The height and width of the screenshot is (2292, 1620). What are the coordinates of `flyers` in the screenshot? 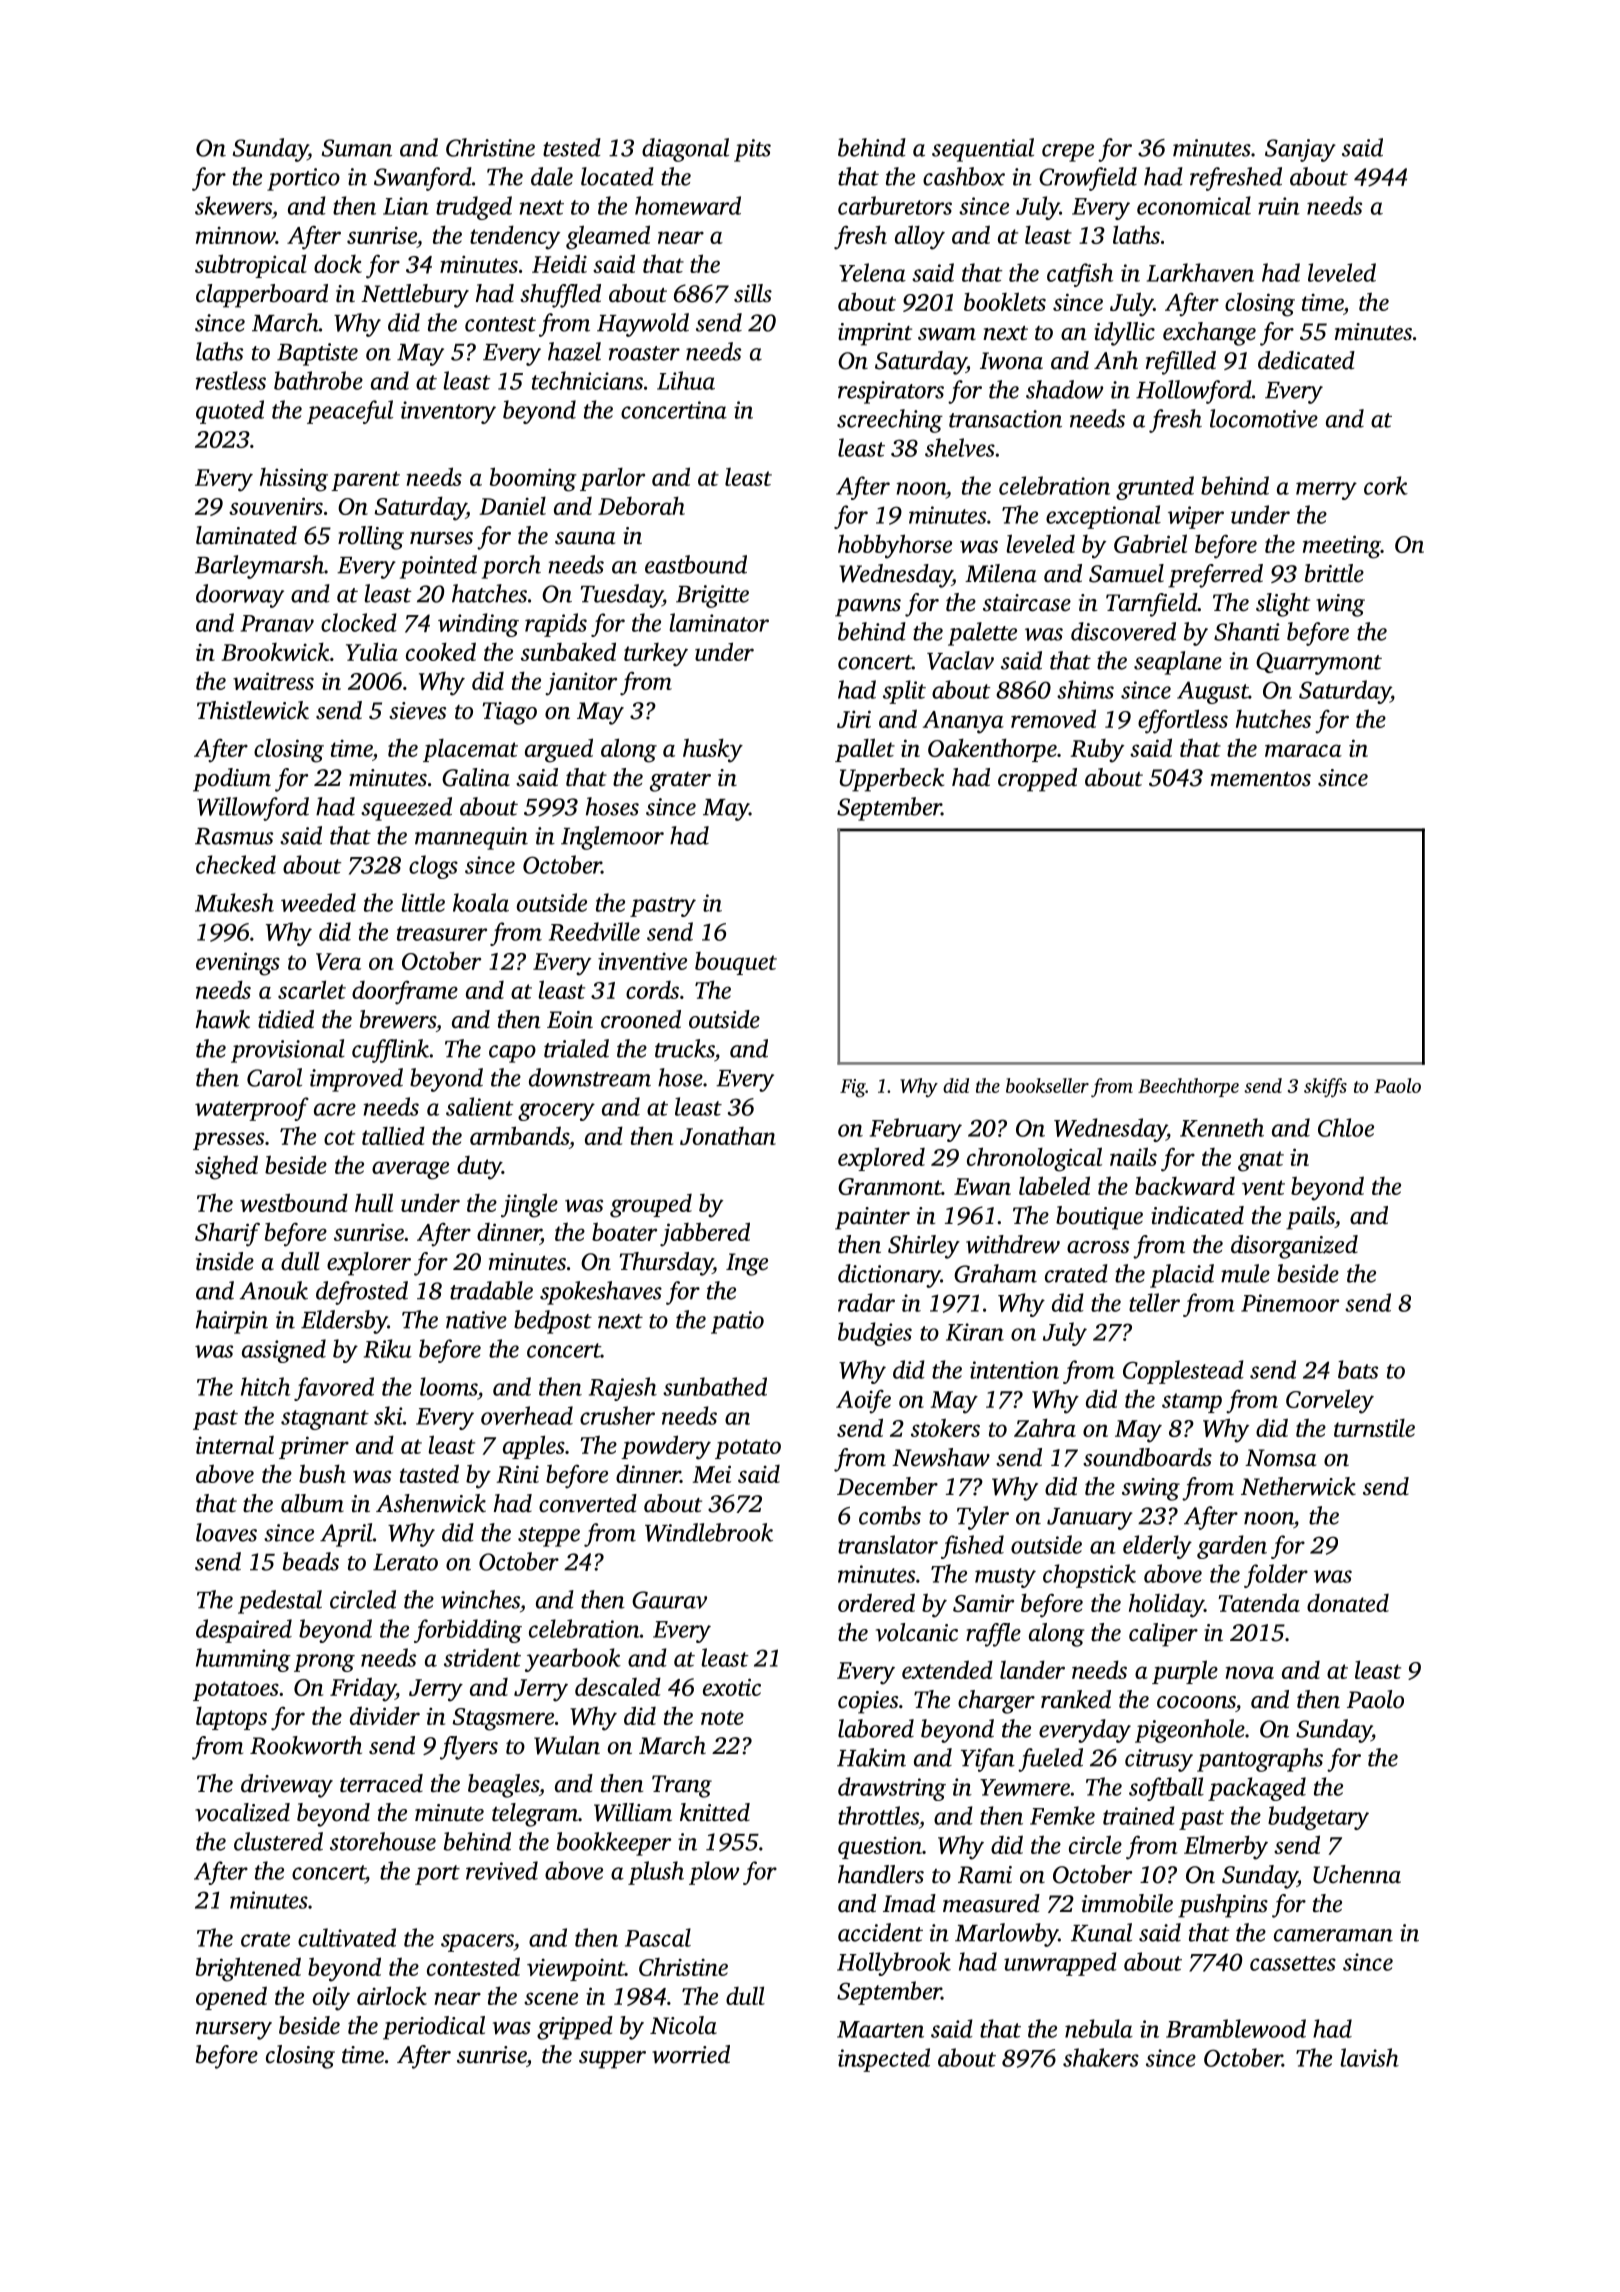 It's located at (469, 1748).
